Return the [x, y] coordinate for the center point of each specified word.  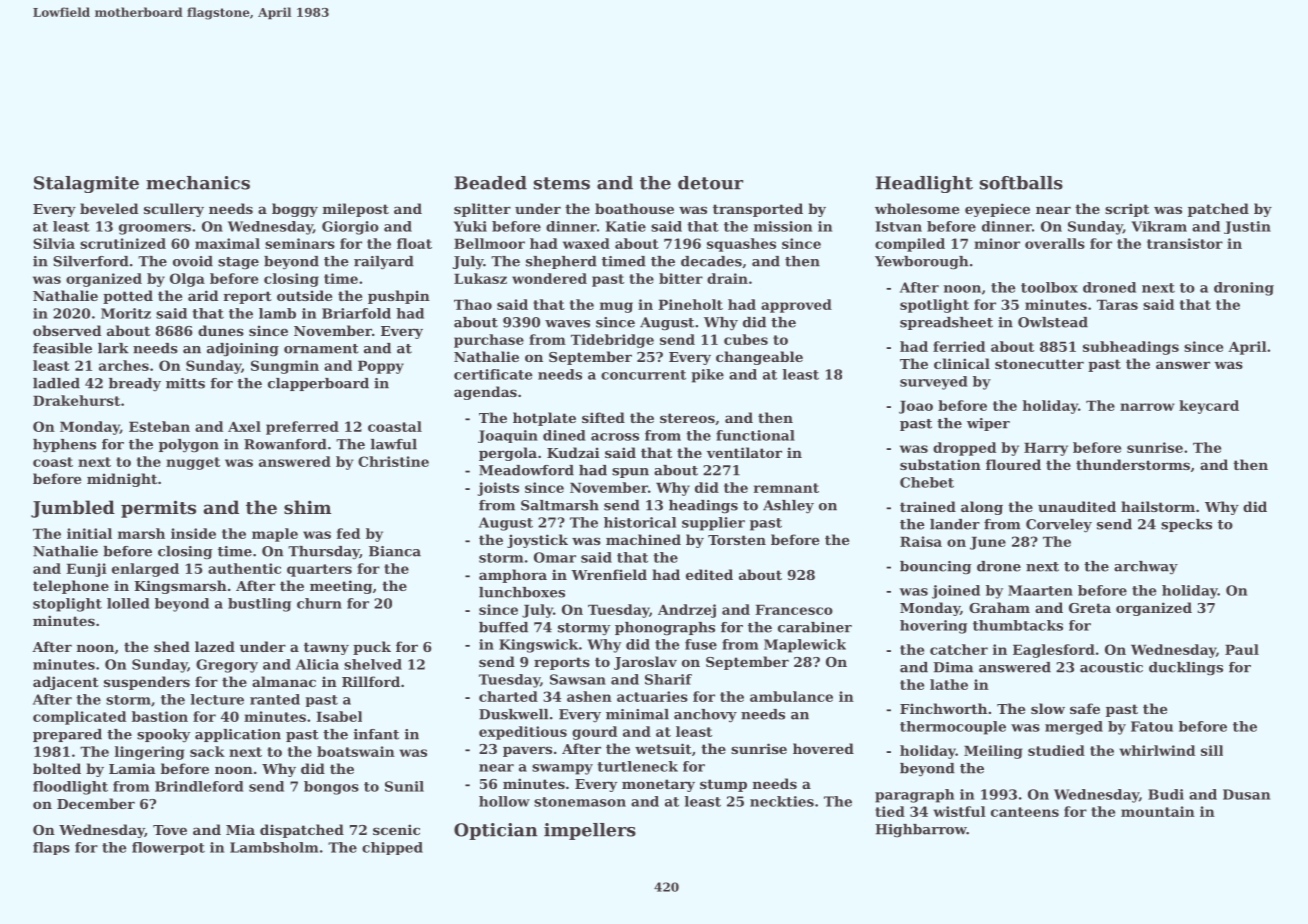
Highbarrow [921, 831]
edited [709, 574]
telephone [71, 587]
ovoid [193, 261]
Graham [999, 607]
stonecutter [1039, 364]
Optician [496, 831]
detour [710, 183]
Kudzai [573, 452]
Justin [1247, 227]
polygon [189, 446]
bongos [331, 788]
